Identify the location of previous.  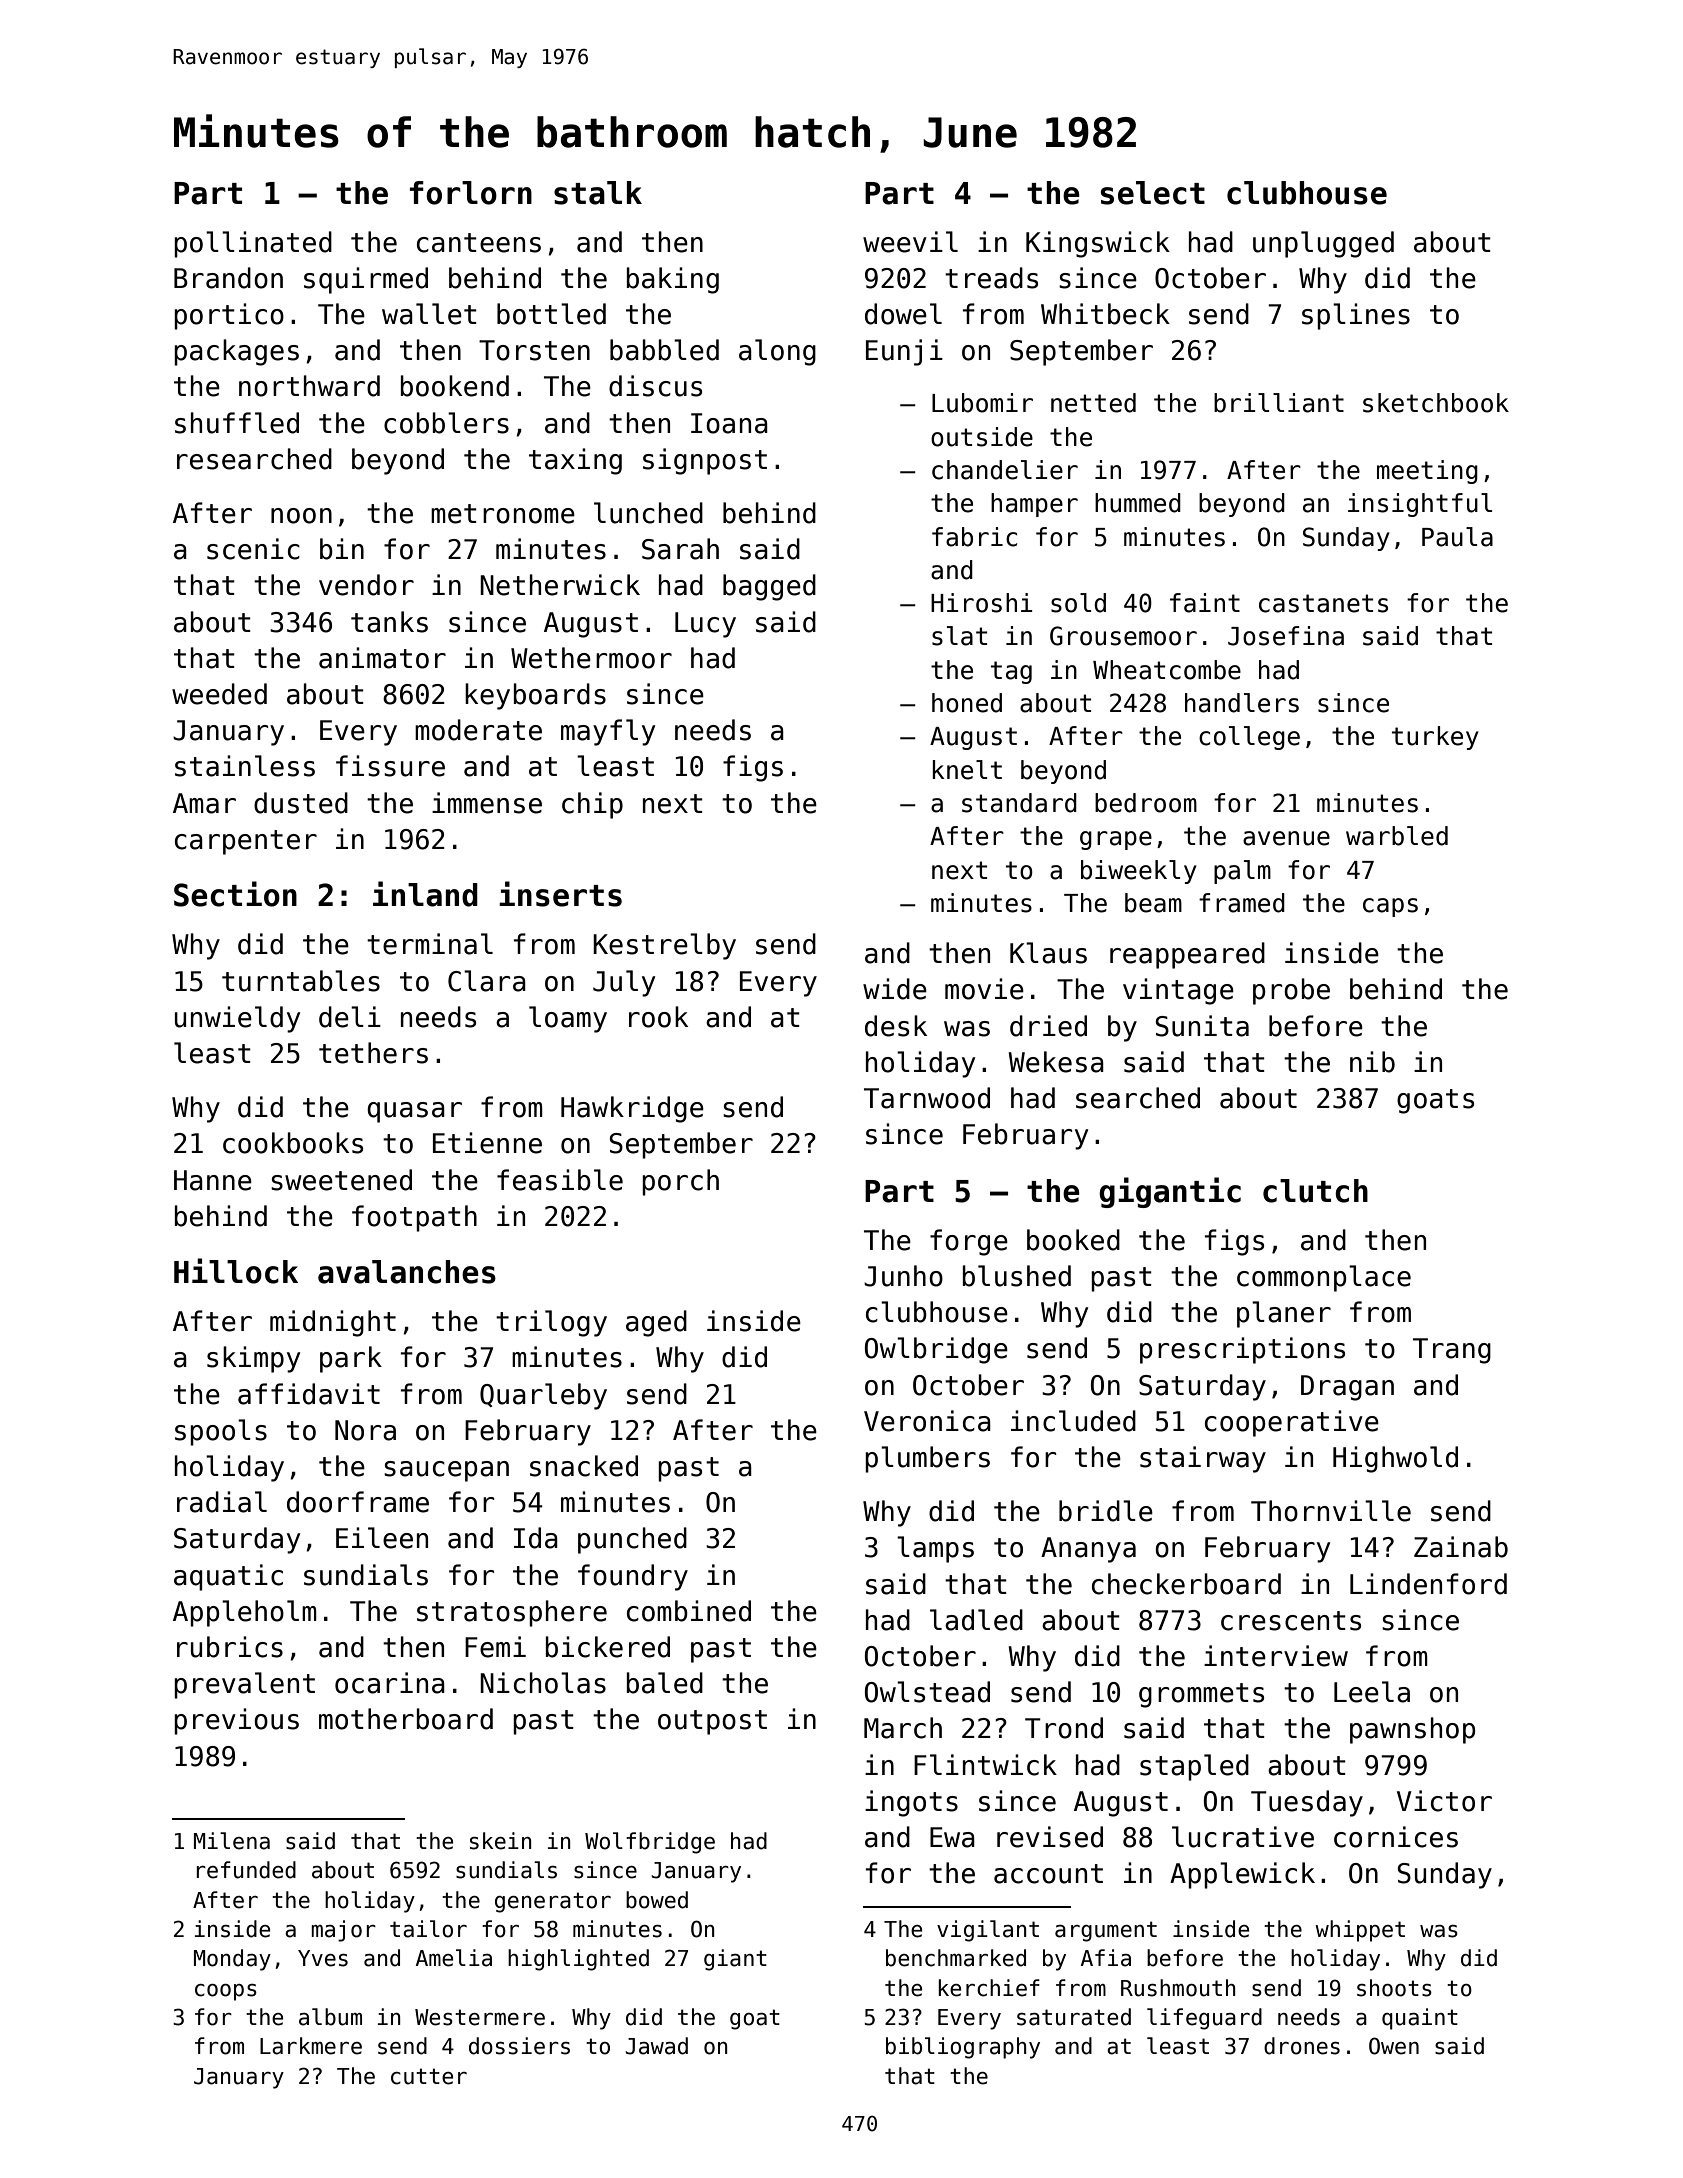
(236, 1721).
